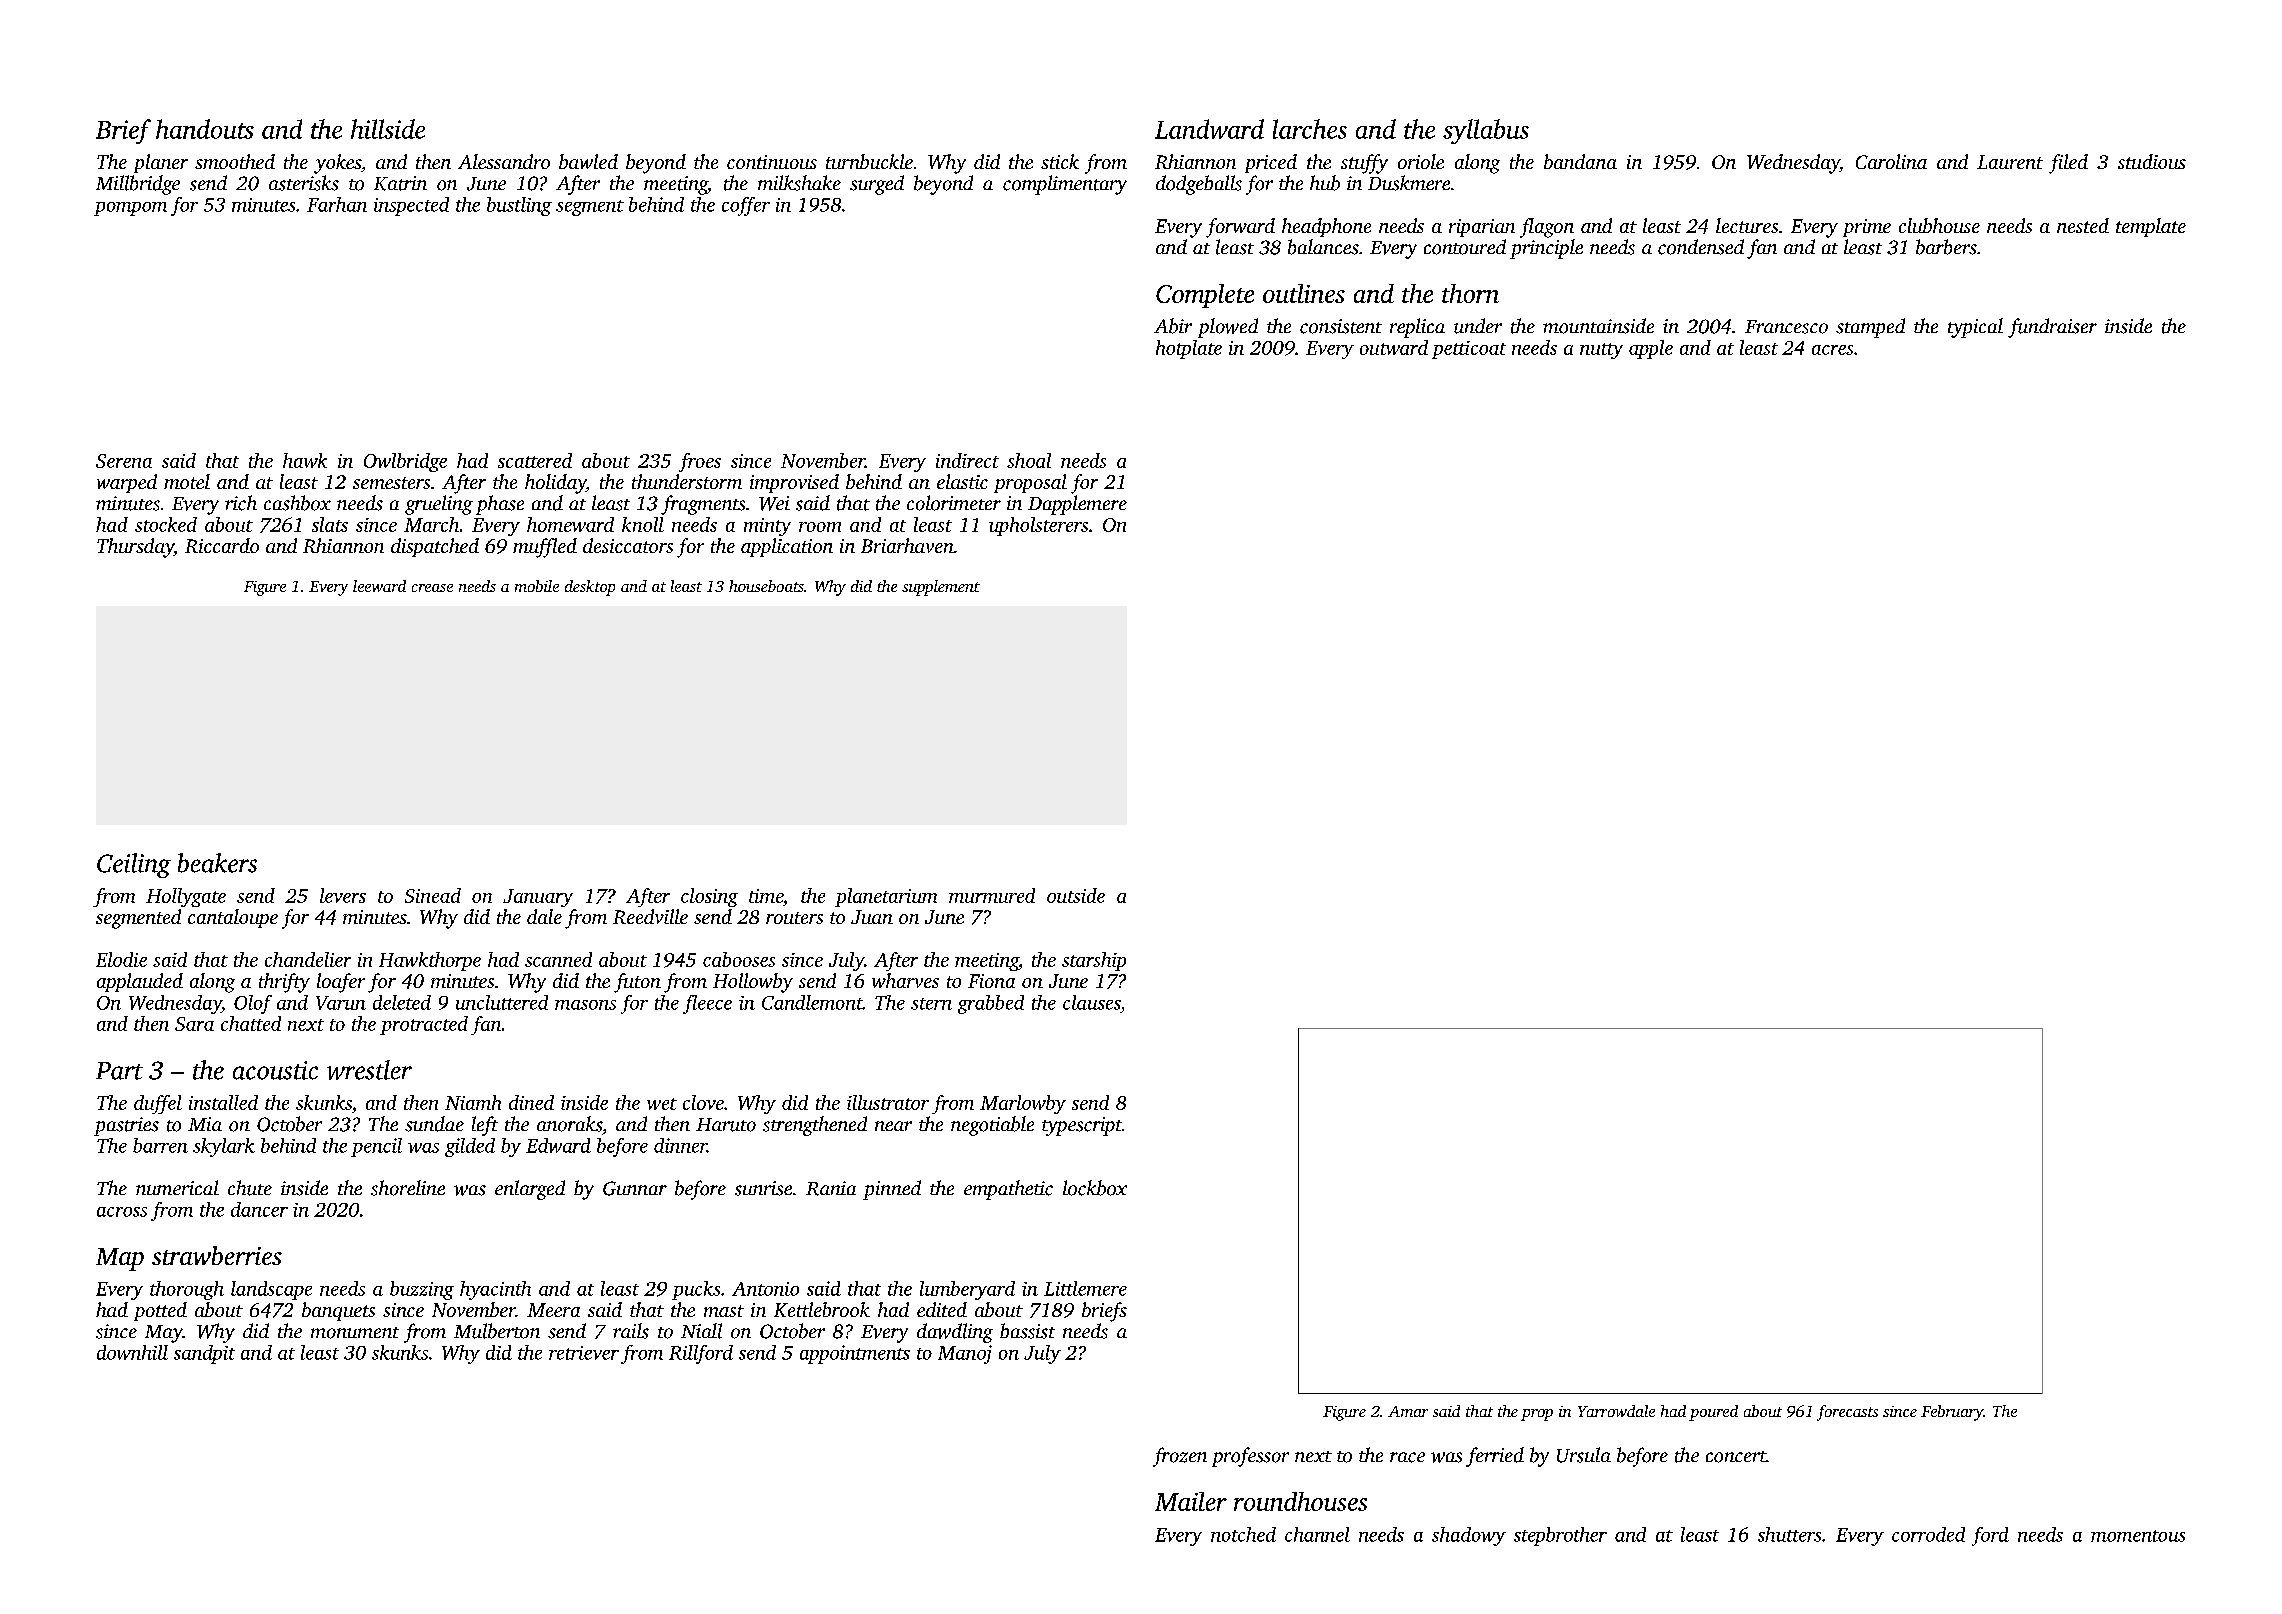 The image size is (2282, 1614). Describe the element at coordinates (872, 917) in the page. I see `Juan` at that location.
